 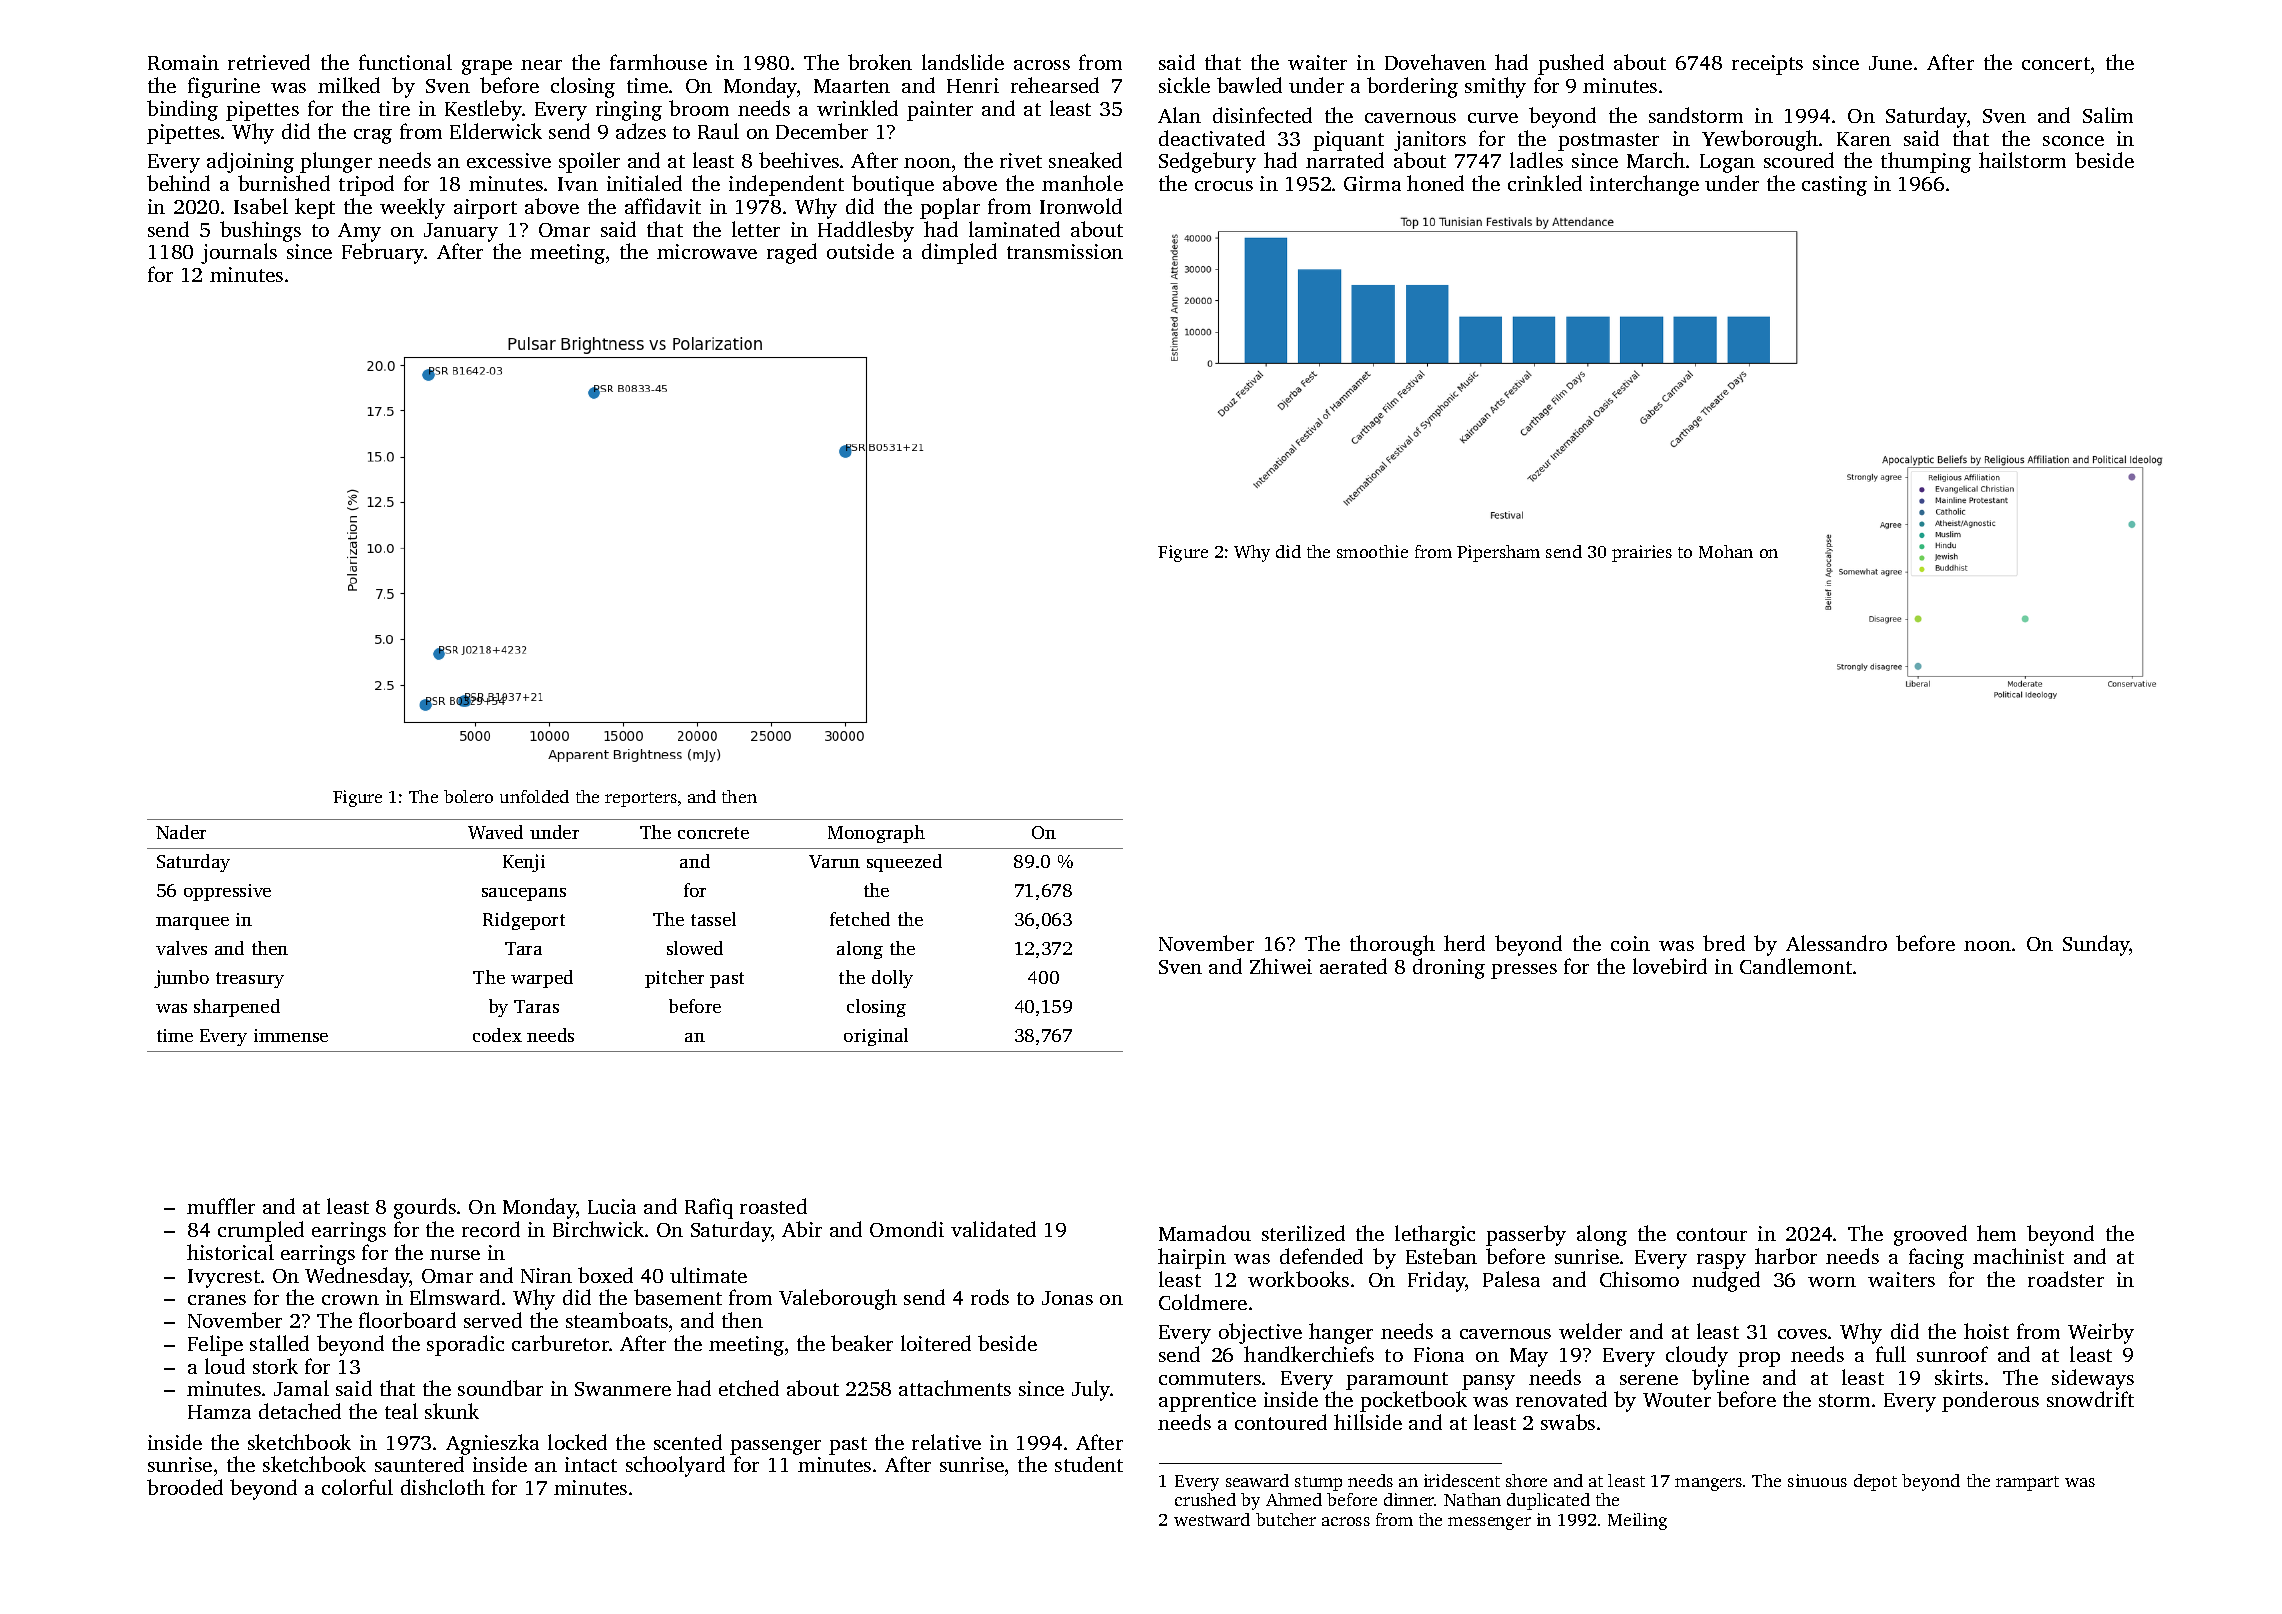 I want to click on landslide, so click(x=963, y=62).
